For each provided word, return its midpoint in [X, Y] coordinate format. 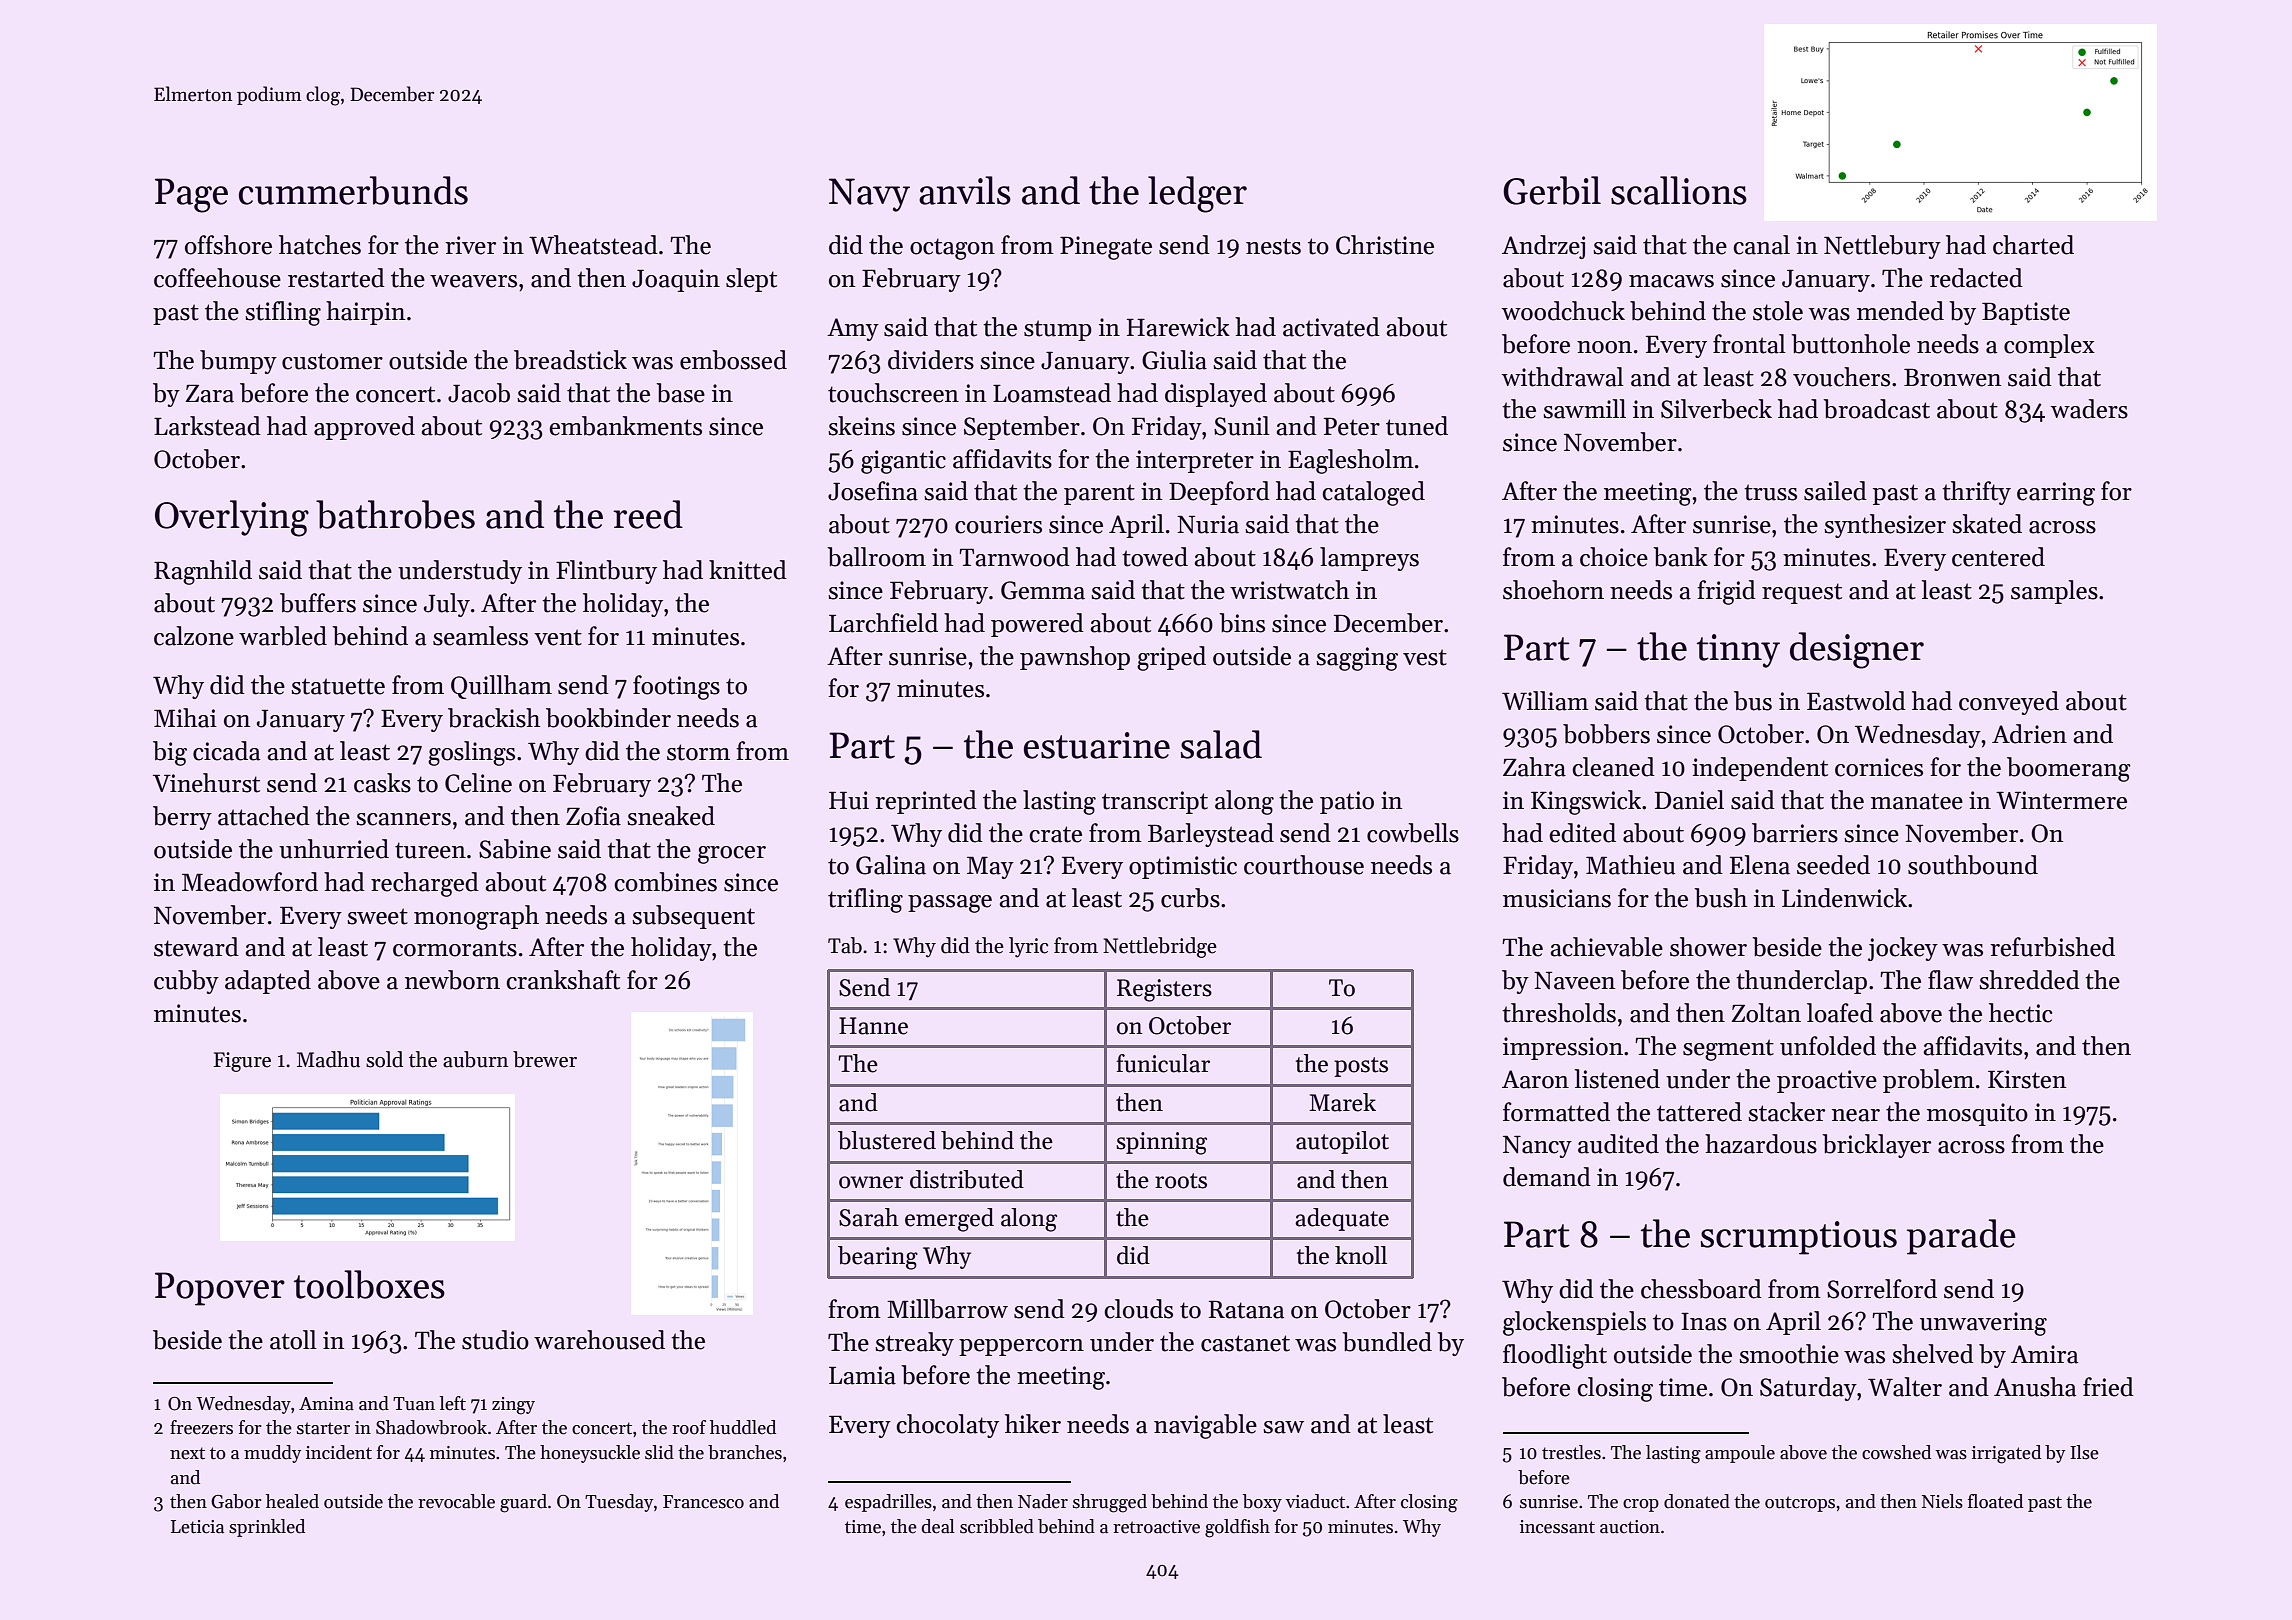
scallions [1679, 190]
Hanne [873, 1026]
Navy [869, 195]
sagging [1357, 659]
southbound [1973, 865]
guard [523, 1503]
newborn [452, 980]
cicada [226, 751]
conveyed [2009, 703]
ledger [1197, 194]
